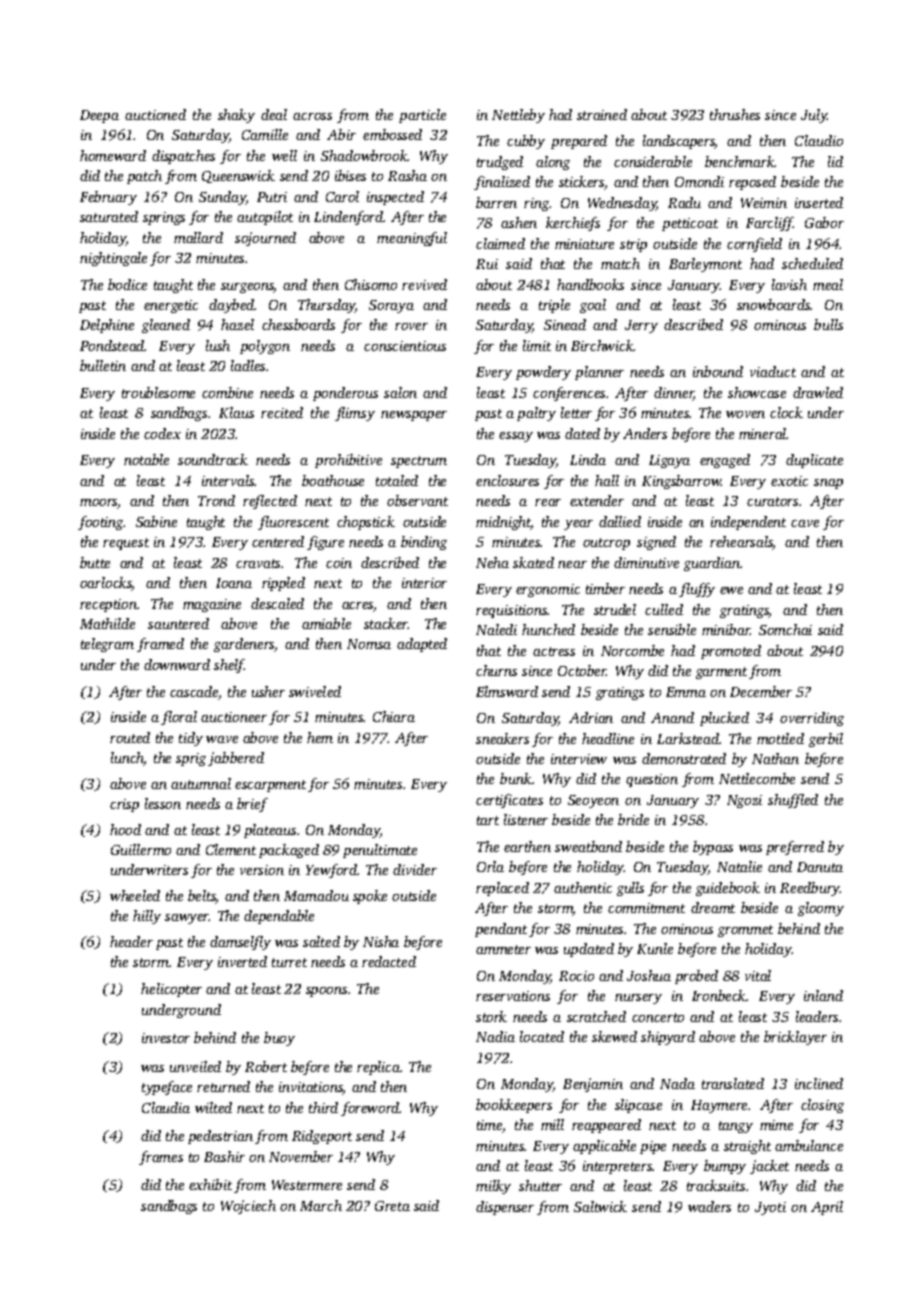 The image size is (924, 1308). I want to click on usher, so click(268, 691).
